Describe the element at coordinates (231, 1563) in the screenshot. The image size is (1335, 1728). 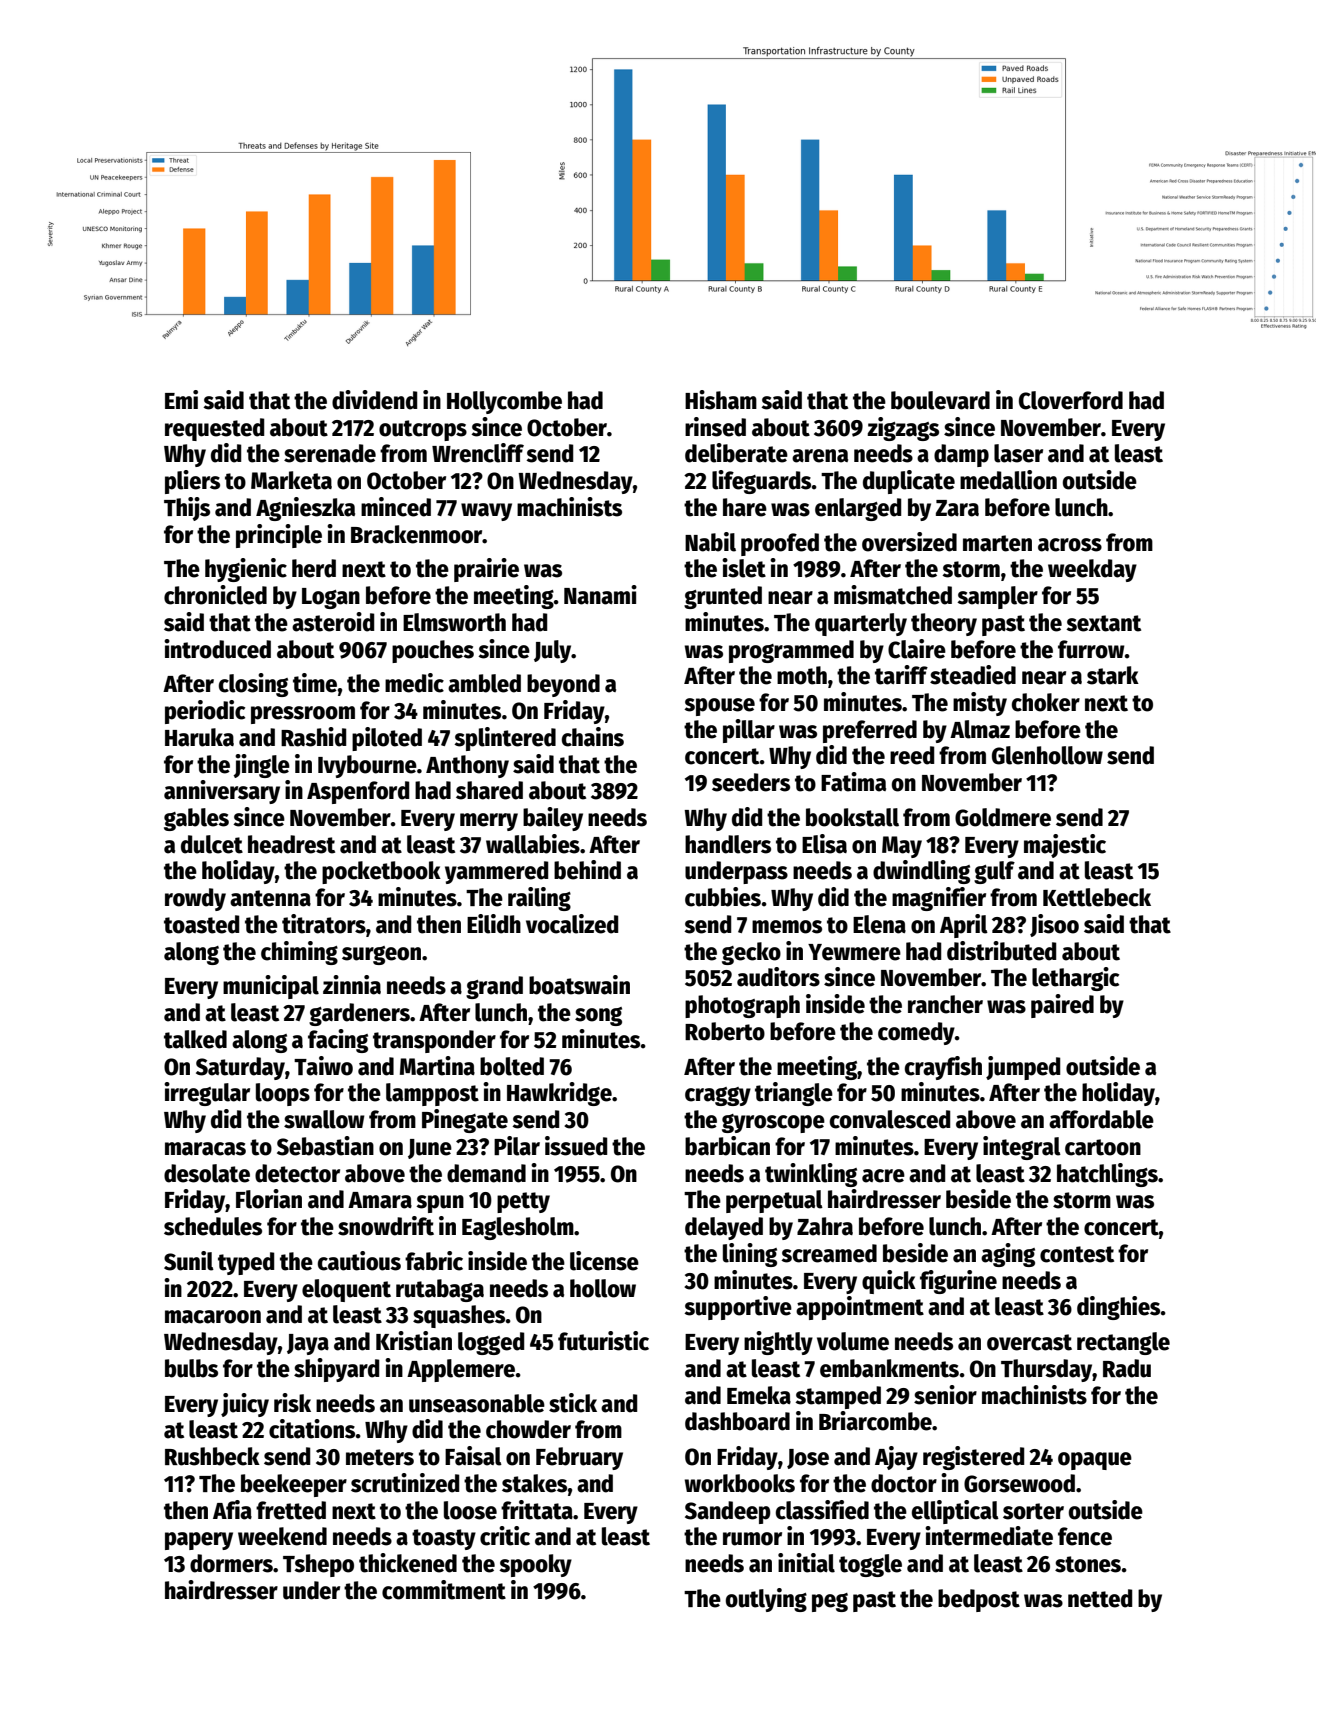
I see `dormers` at that location.
